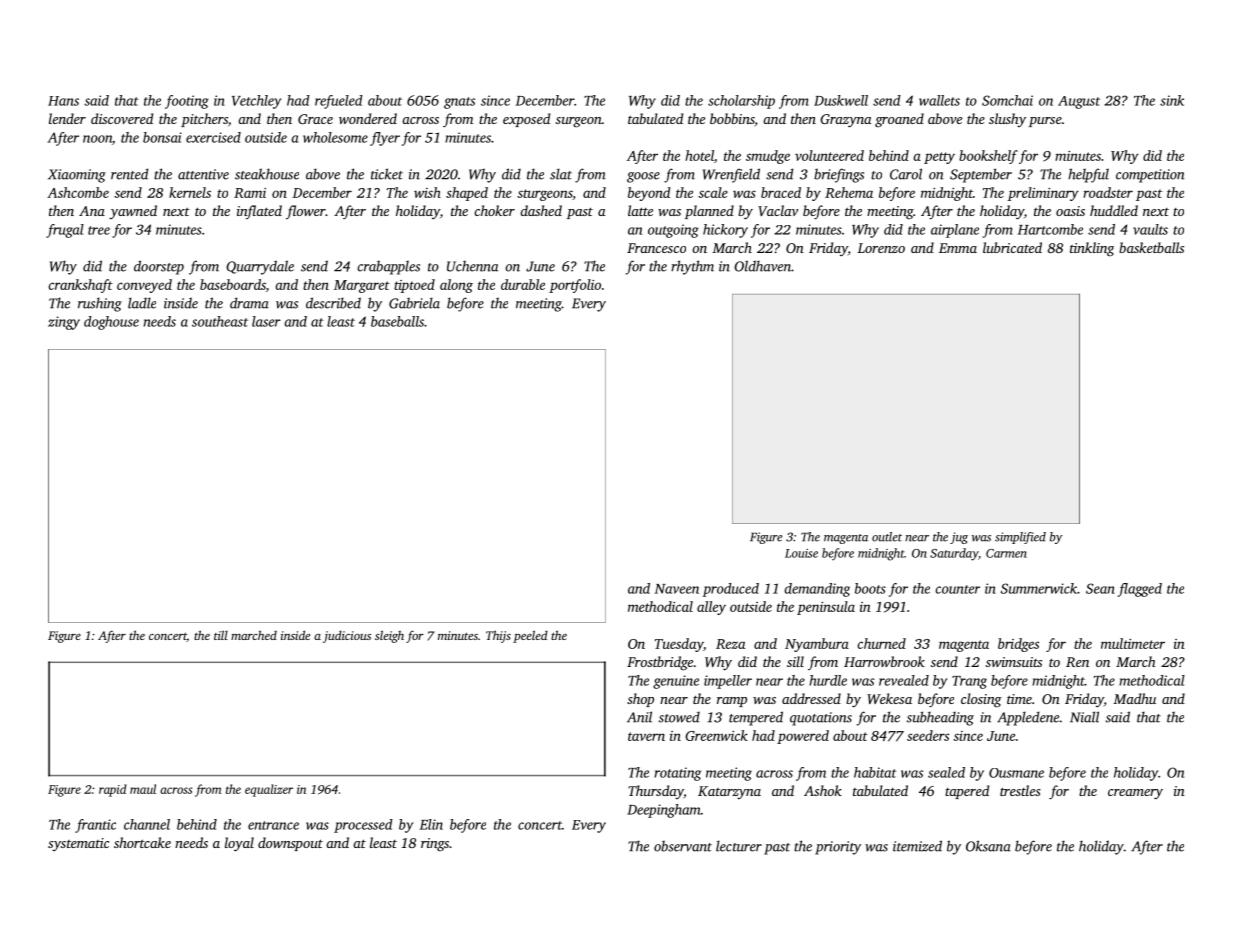 The height and width of the page is (952, 1233). Describe the element at coordinates (397, 321) in the page. I see `baseballs` at that location.
